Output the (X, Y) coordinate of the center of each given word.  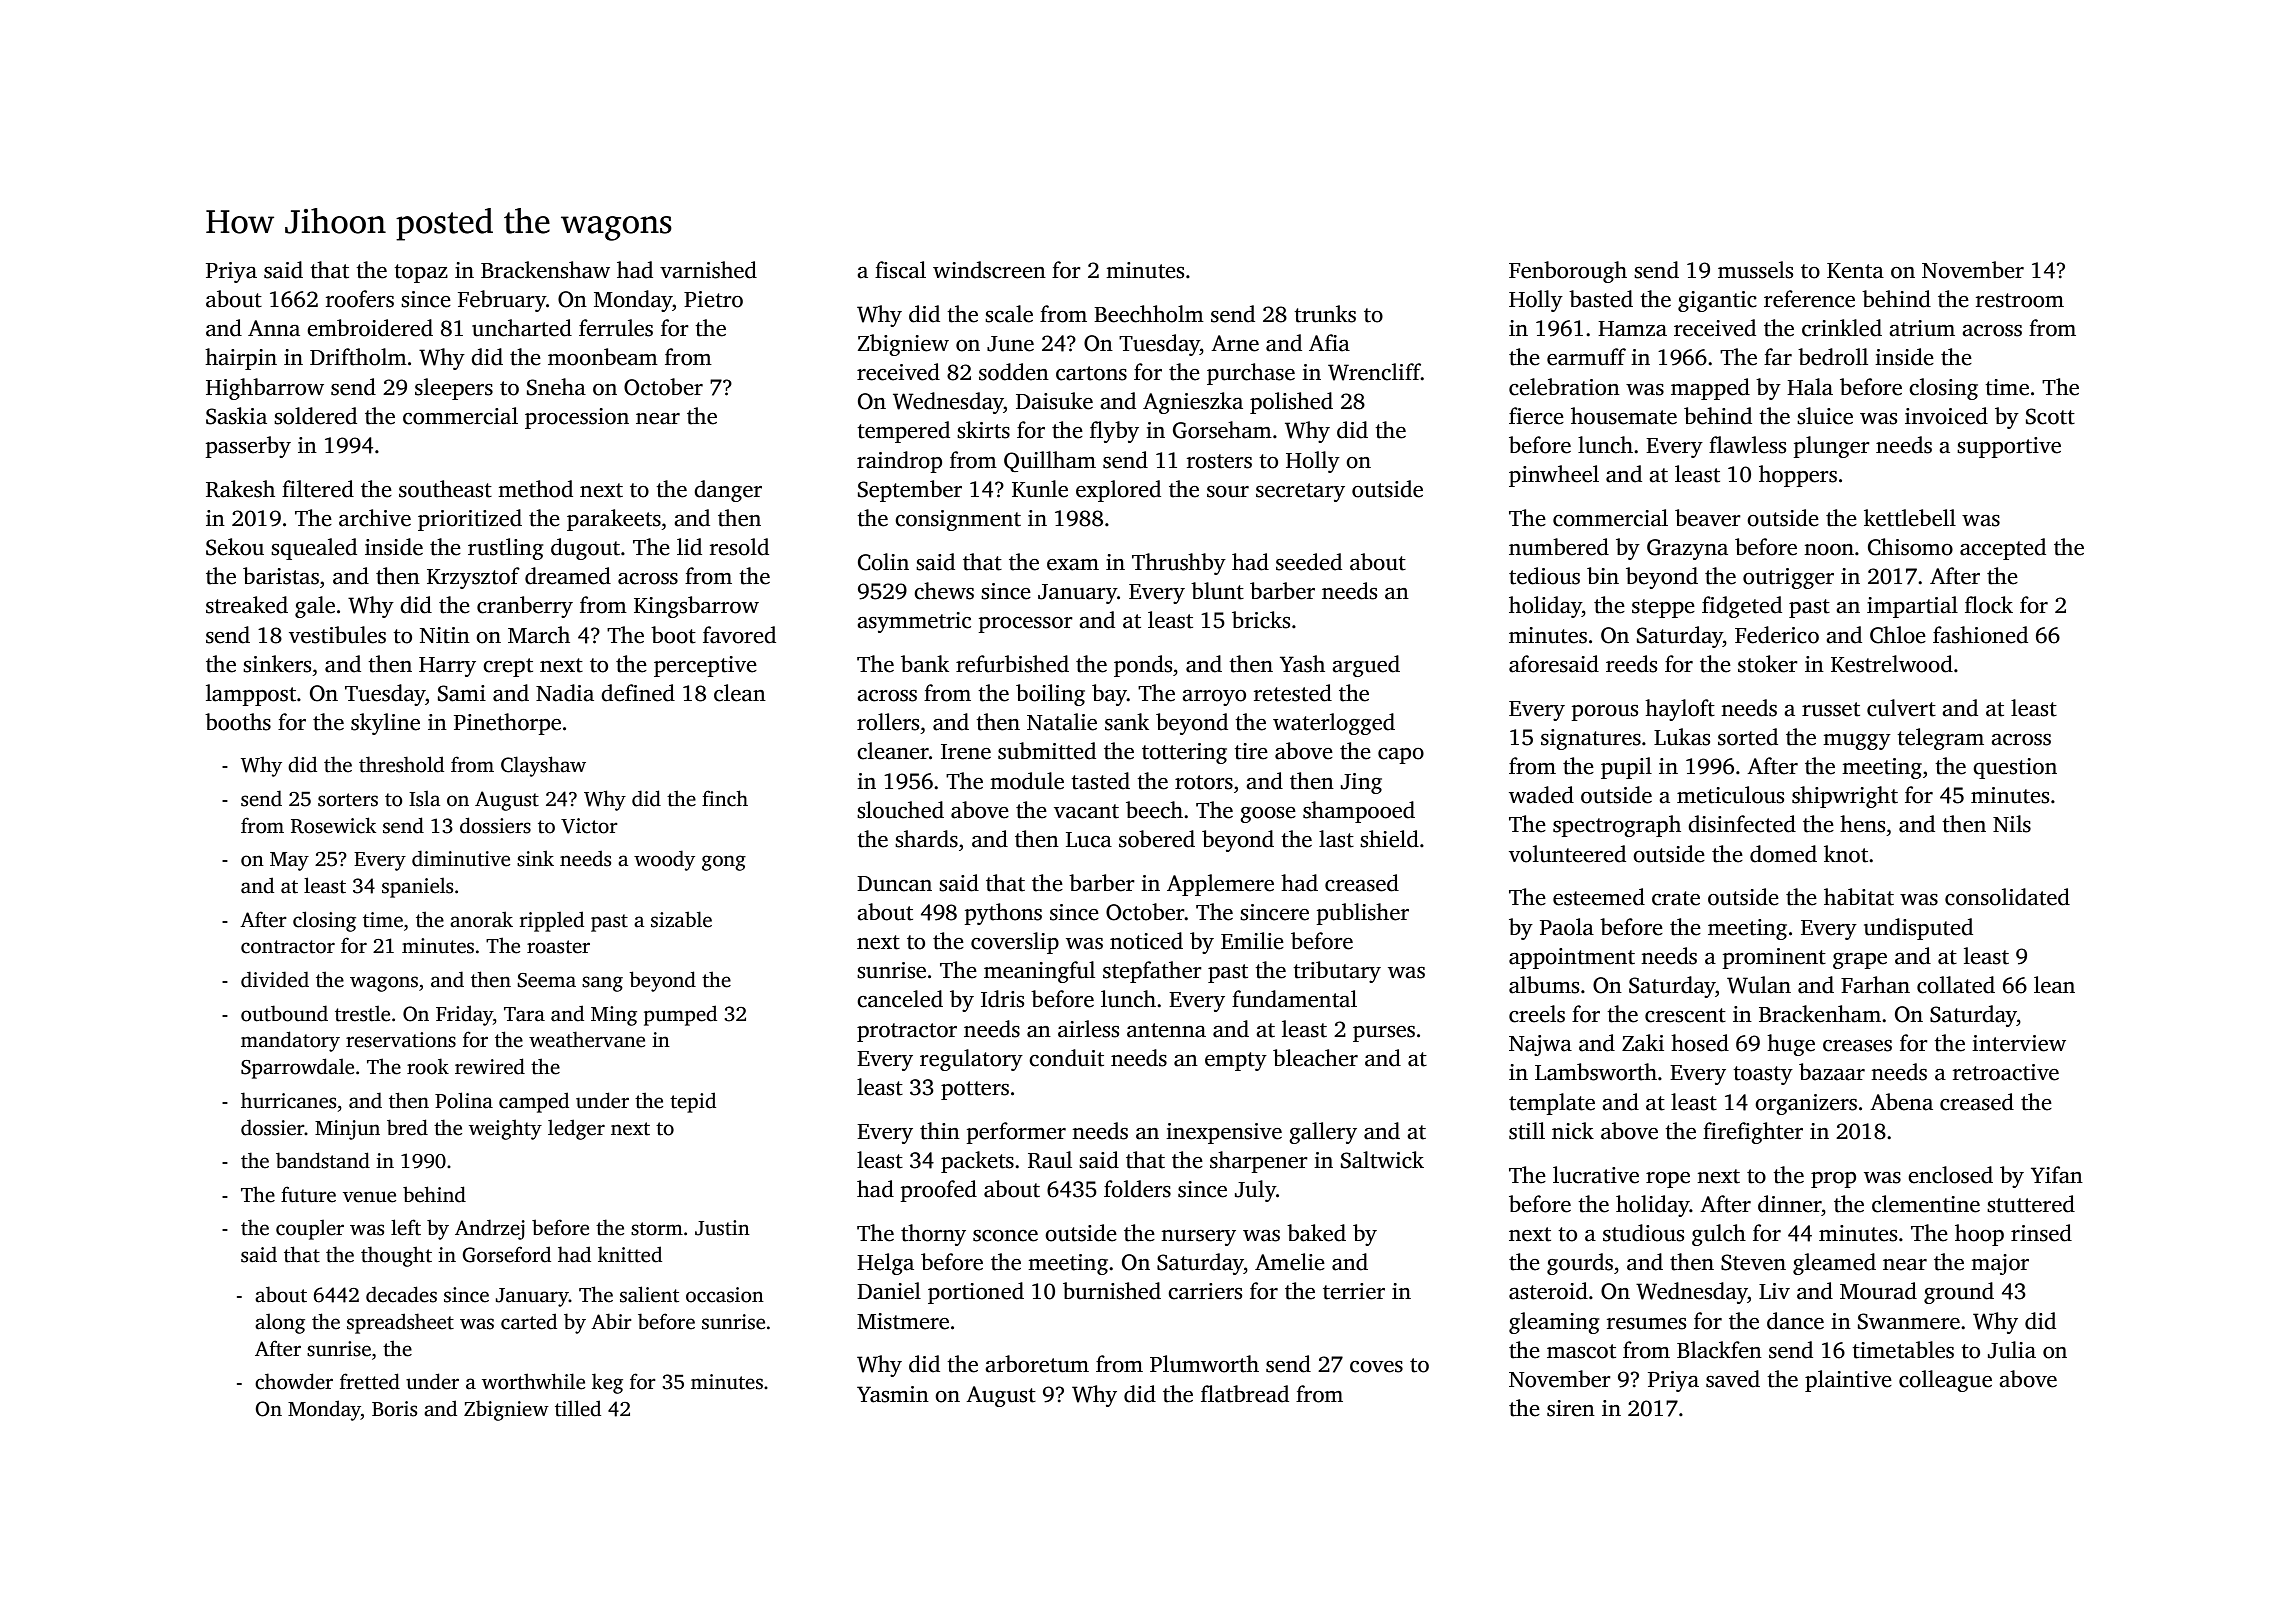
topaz (421, 273)
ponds (1143, 666)
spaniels (417, 888)
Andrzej (490, 1229)
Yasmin (893, 1394)
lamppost (251, 695)
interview (2019, 1043)
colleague (1945, 1381)
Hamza (1632, 329)
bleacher (1315, 1058)
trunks (1325, 314)
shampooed (1359, 812)
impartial (1912, 607)
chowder (294, 1381)
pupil (1626, 768)
